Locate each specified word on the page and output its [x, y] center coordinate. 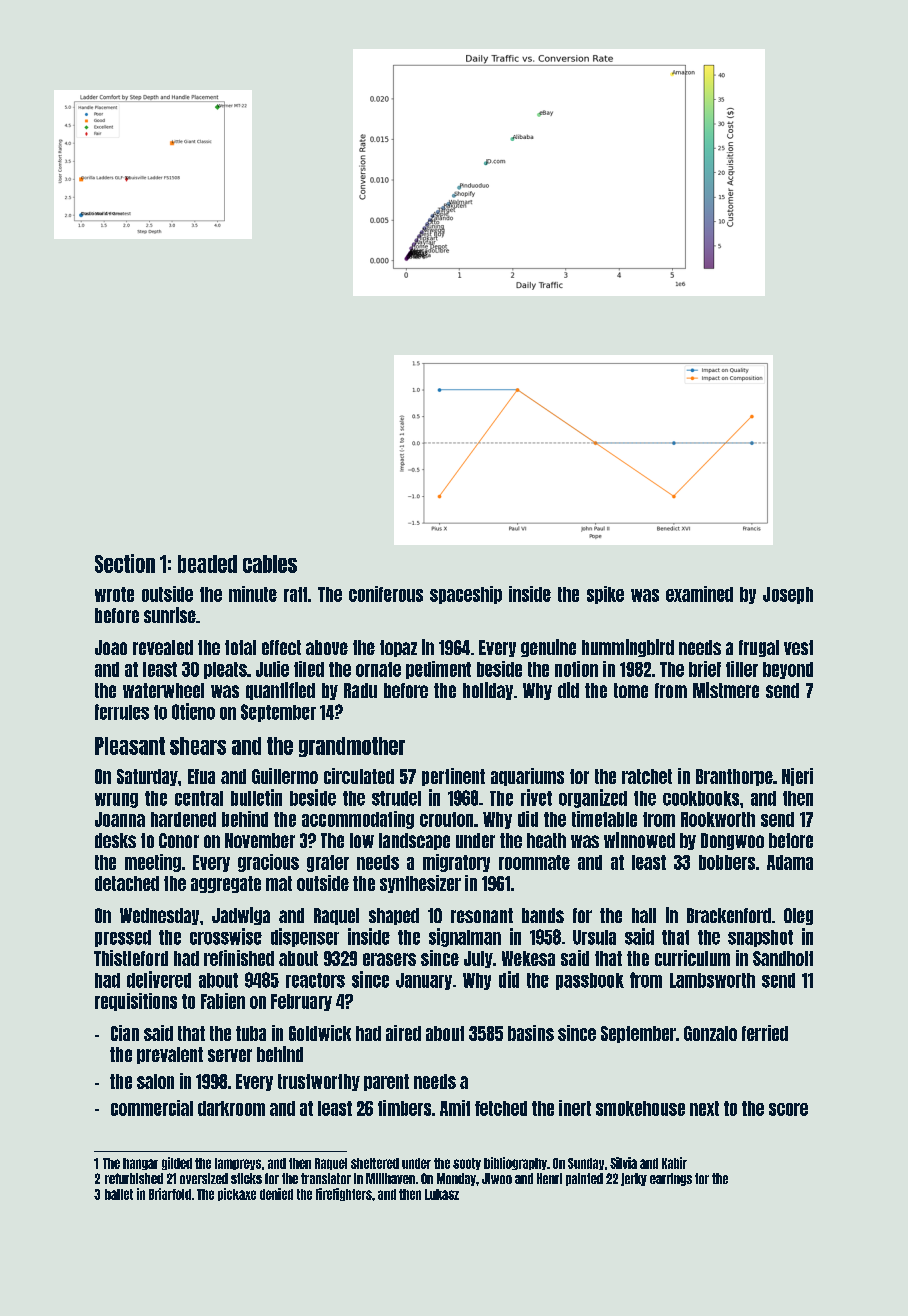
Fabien [223, 1001]
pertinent [453, 777]
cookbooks [701, 798]
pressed [123, 938]
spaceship [466, 595]
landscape [414, 841]
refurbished [134, 1178]
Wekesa [528, 958]
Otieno [193, 711]
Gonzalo [710, 1033]
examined [699, 594]
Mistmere [726, 690]
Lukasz [442, 1194]
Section [125, 563]
